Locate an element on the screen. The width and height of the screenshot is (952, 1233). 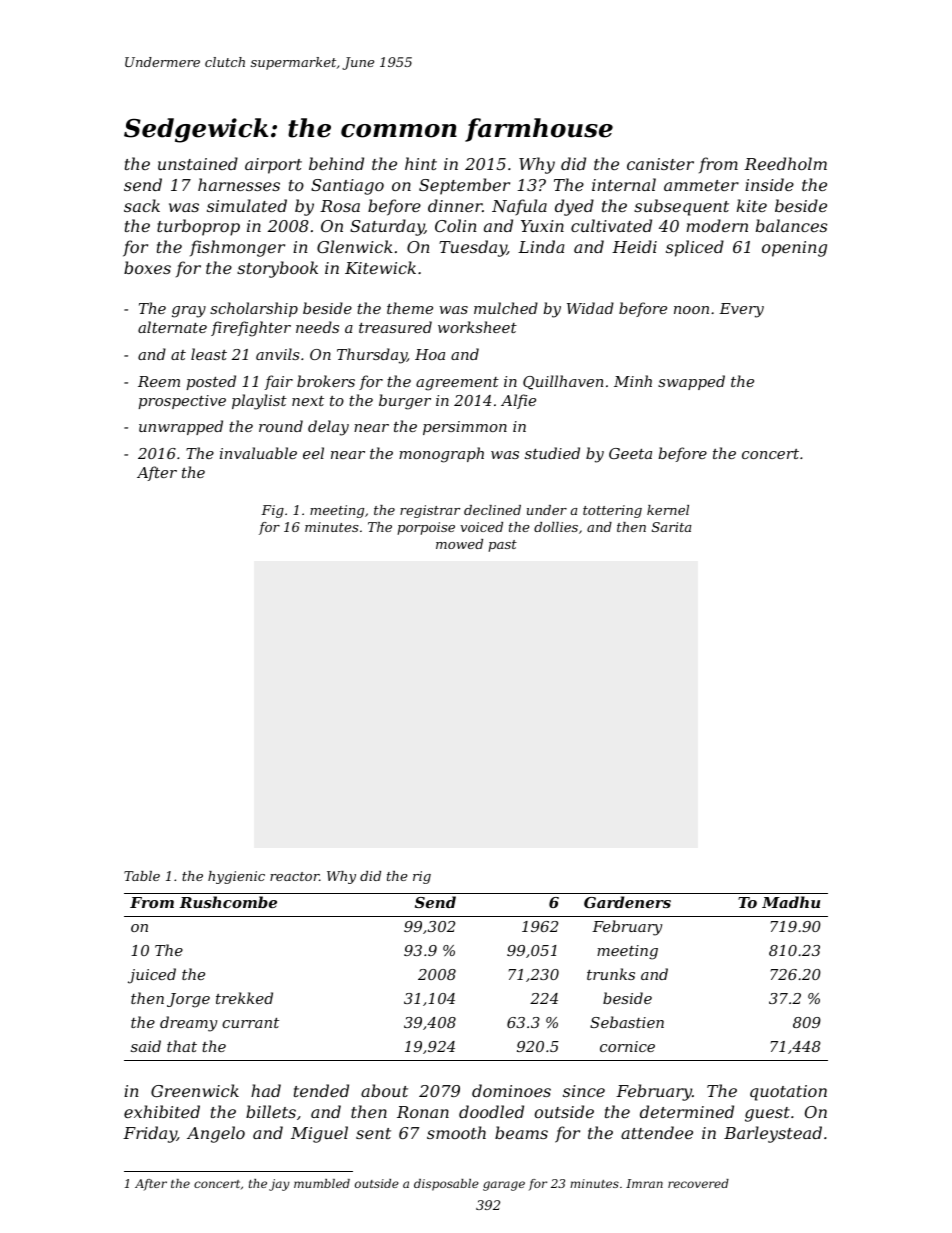
hygienic is located at coordinates (236, 877).
